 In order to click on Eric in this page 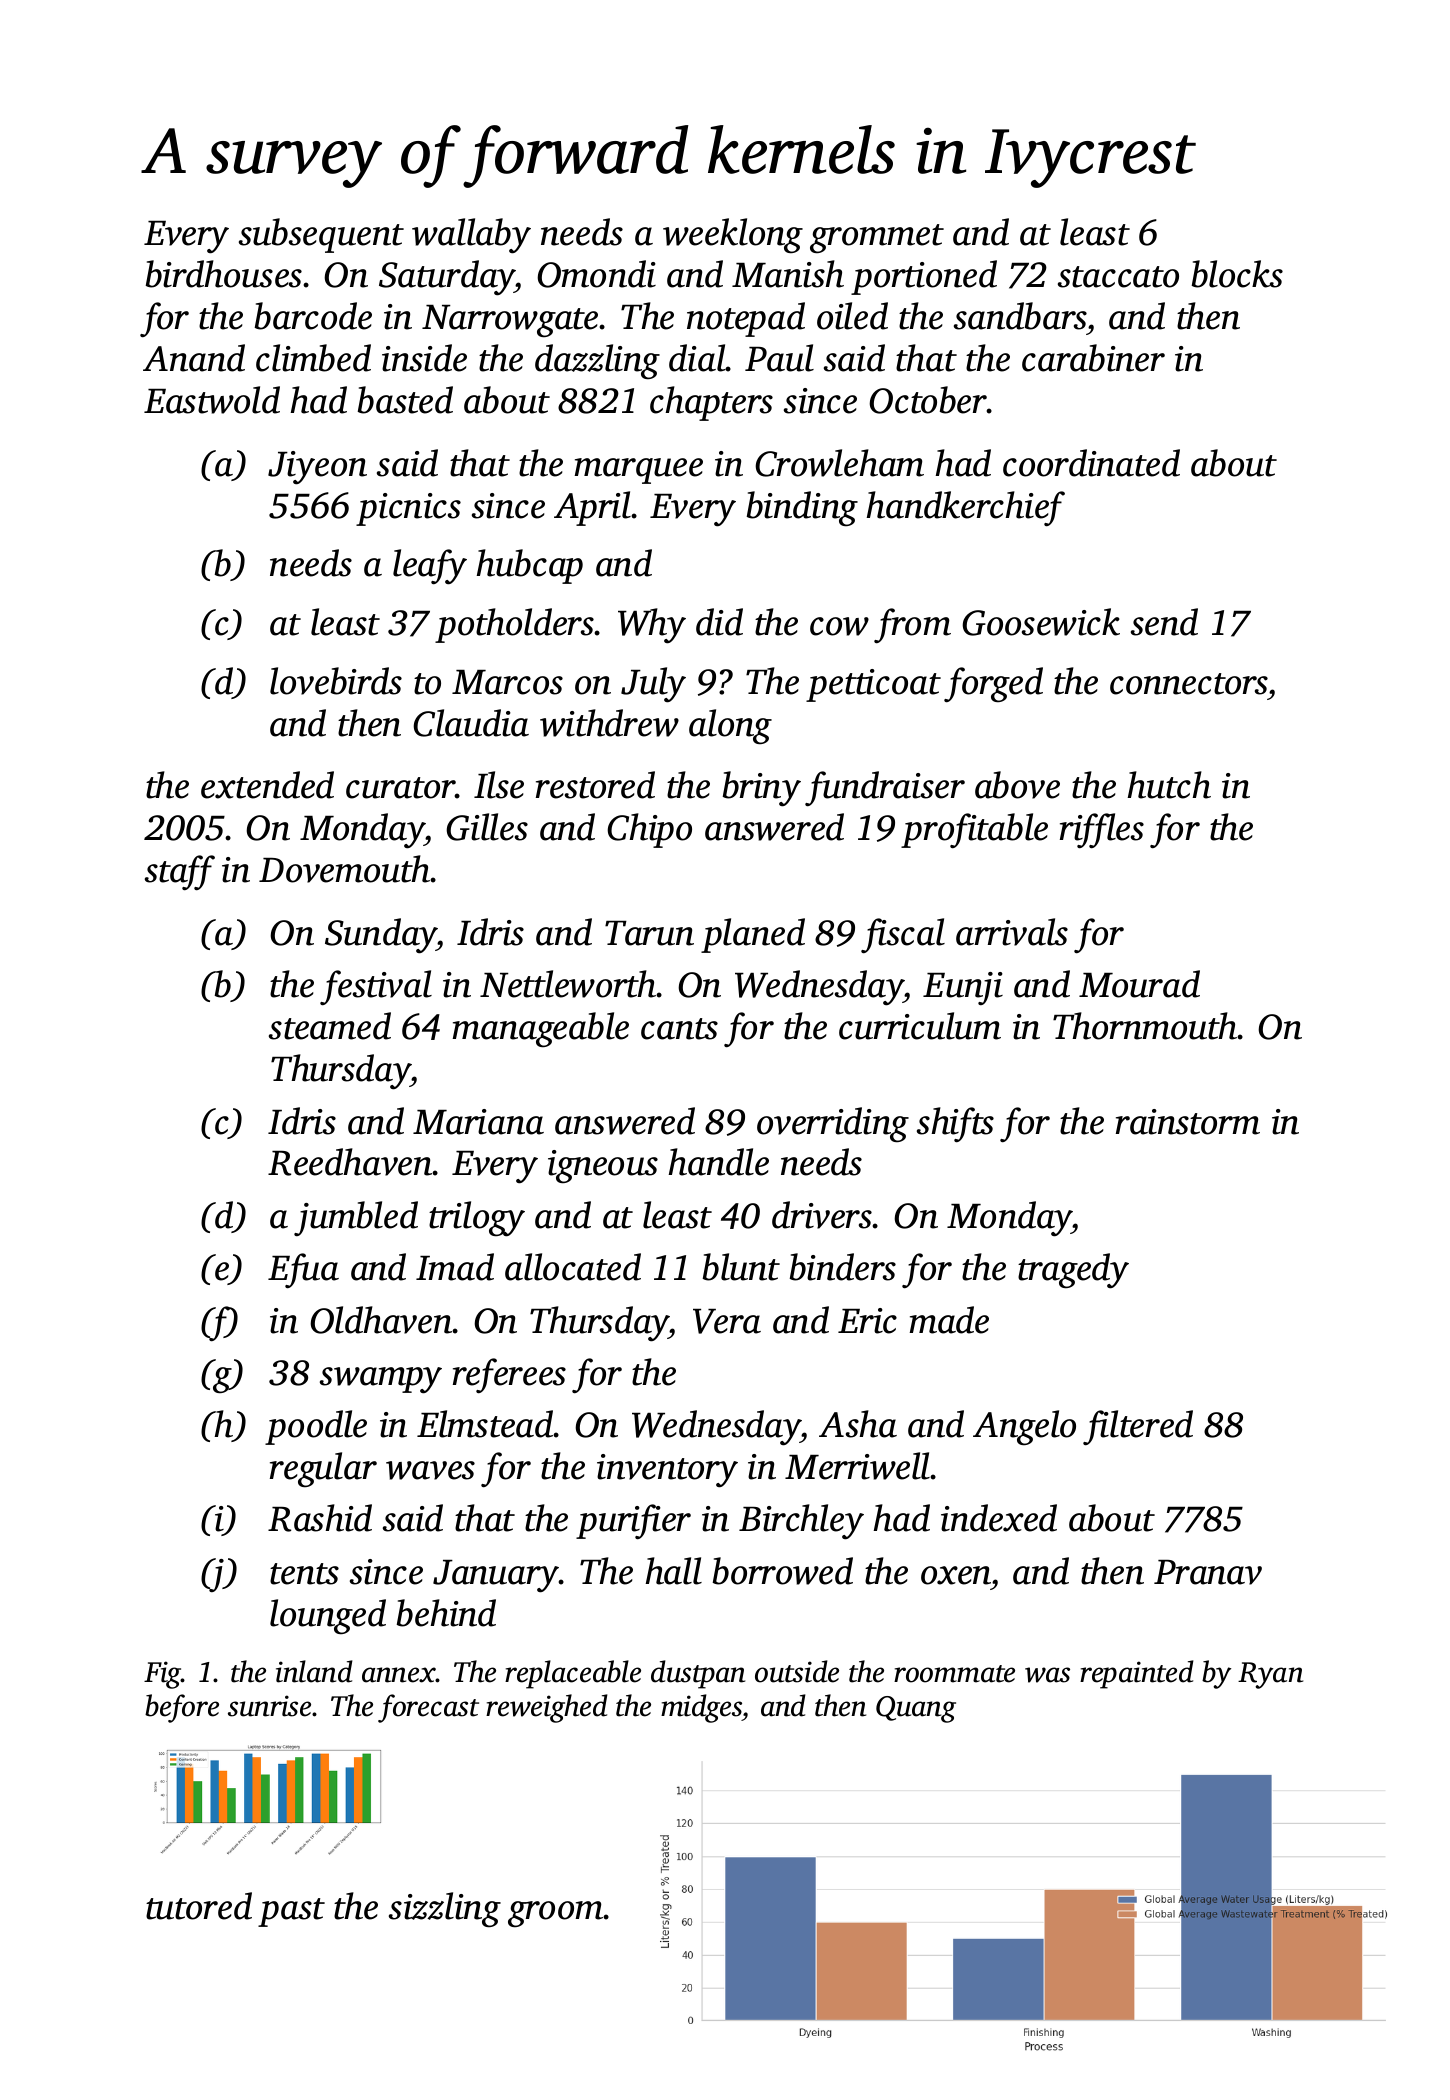, I will do `click(867, 1321)`.
